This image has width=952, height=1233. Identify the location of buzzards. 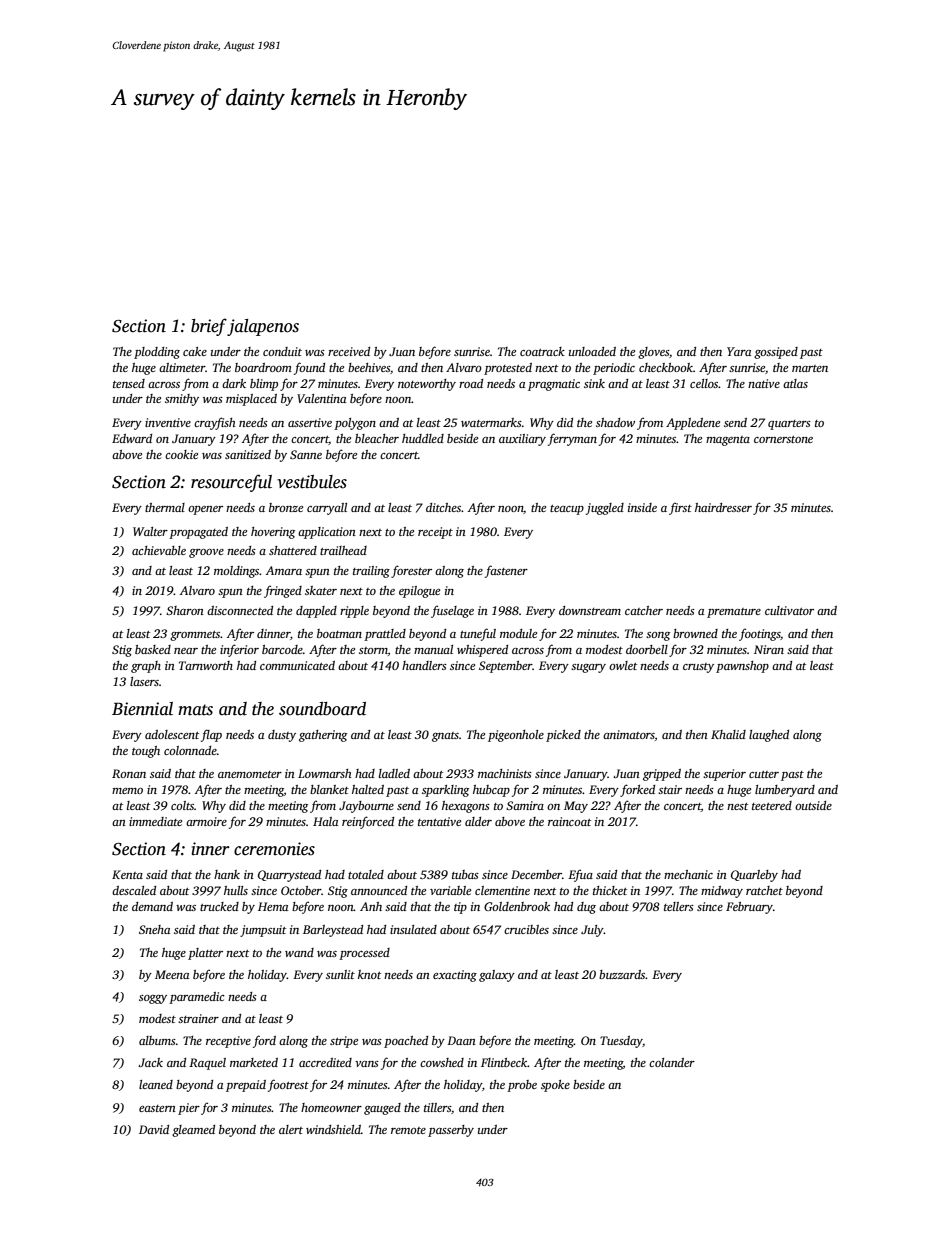
(622, 974).
